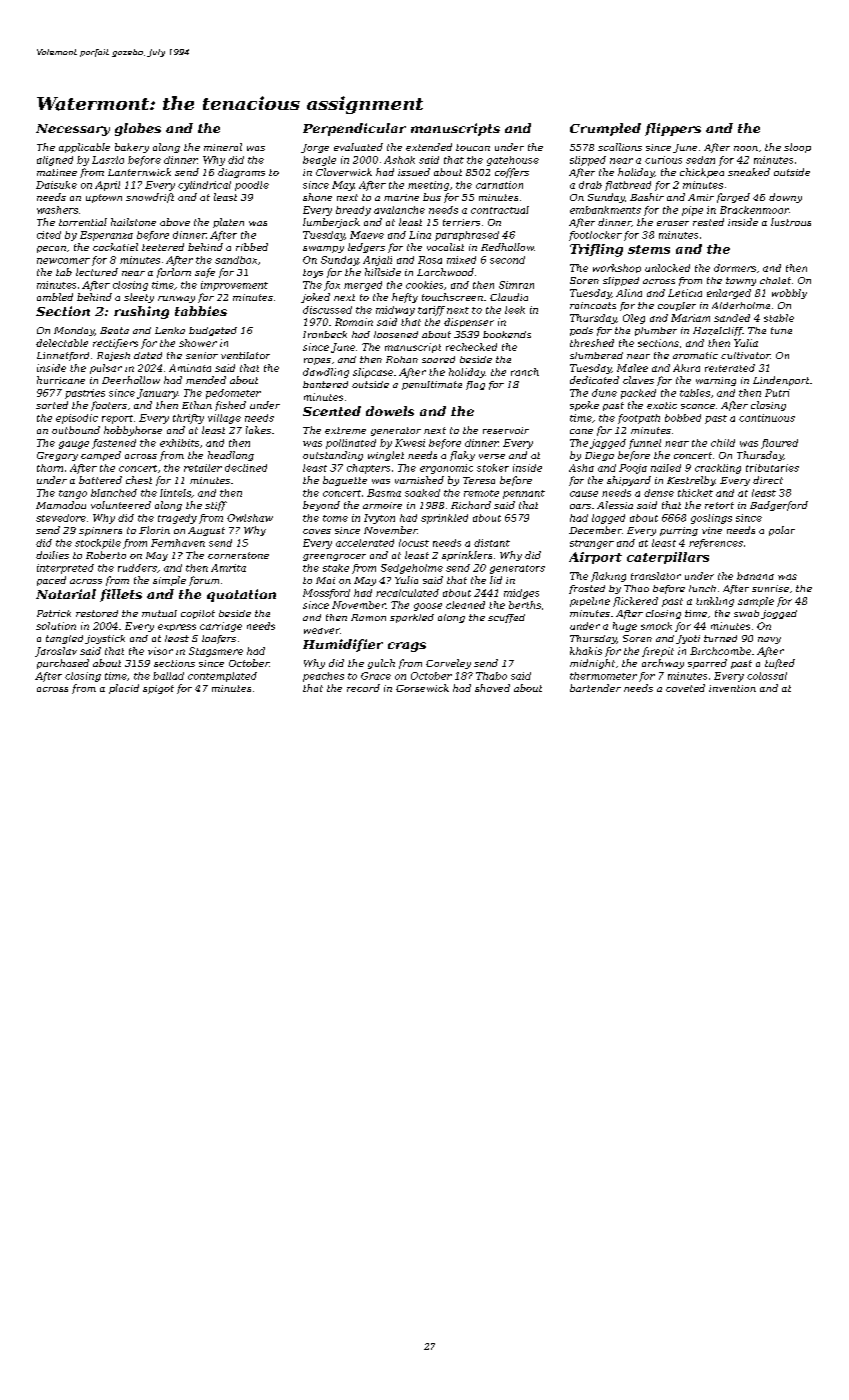 This screenshot has width=849, height=1400. I want to click on placid, so click(124, 689).
